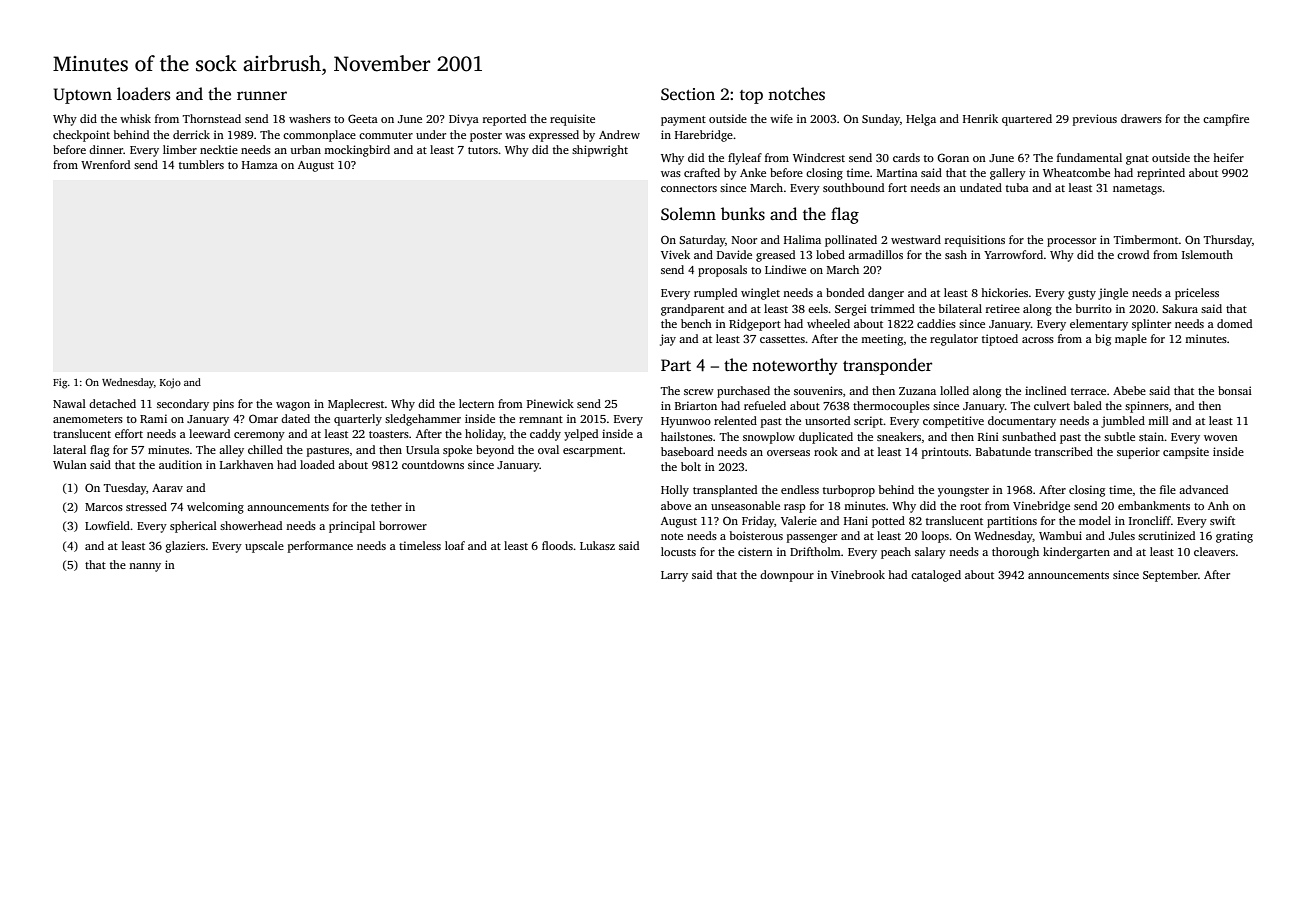 The image size is (1308, 924). Describe the element at coordinates (167, 488) in the document. I see `Aarav` at that location.
